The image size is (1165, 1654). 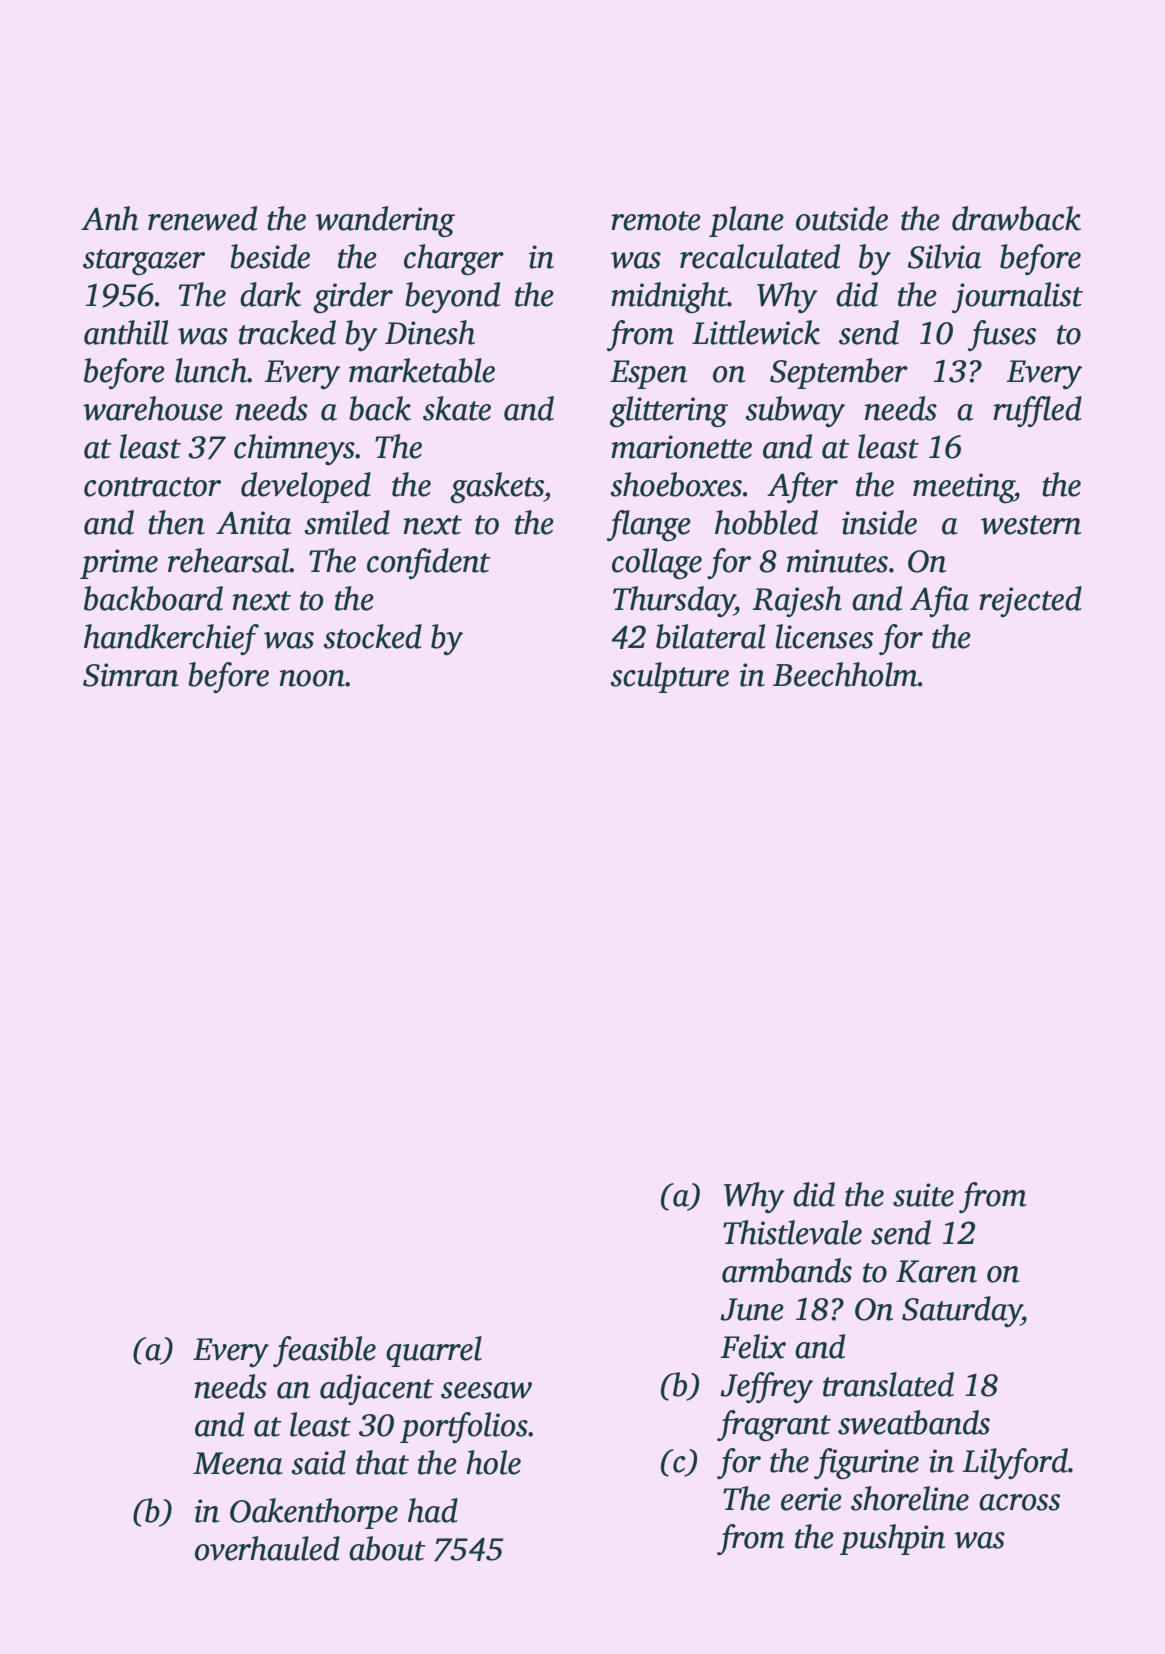 What do you see at coordinates (1017, 297) in the image?
I see `journalist` at bounding box center [1017, 297].
